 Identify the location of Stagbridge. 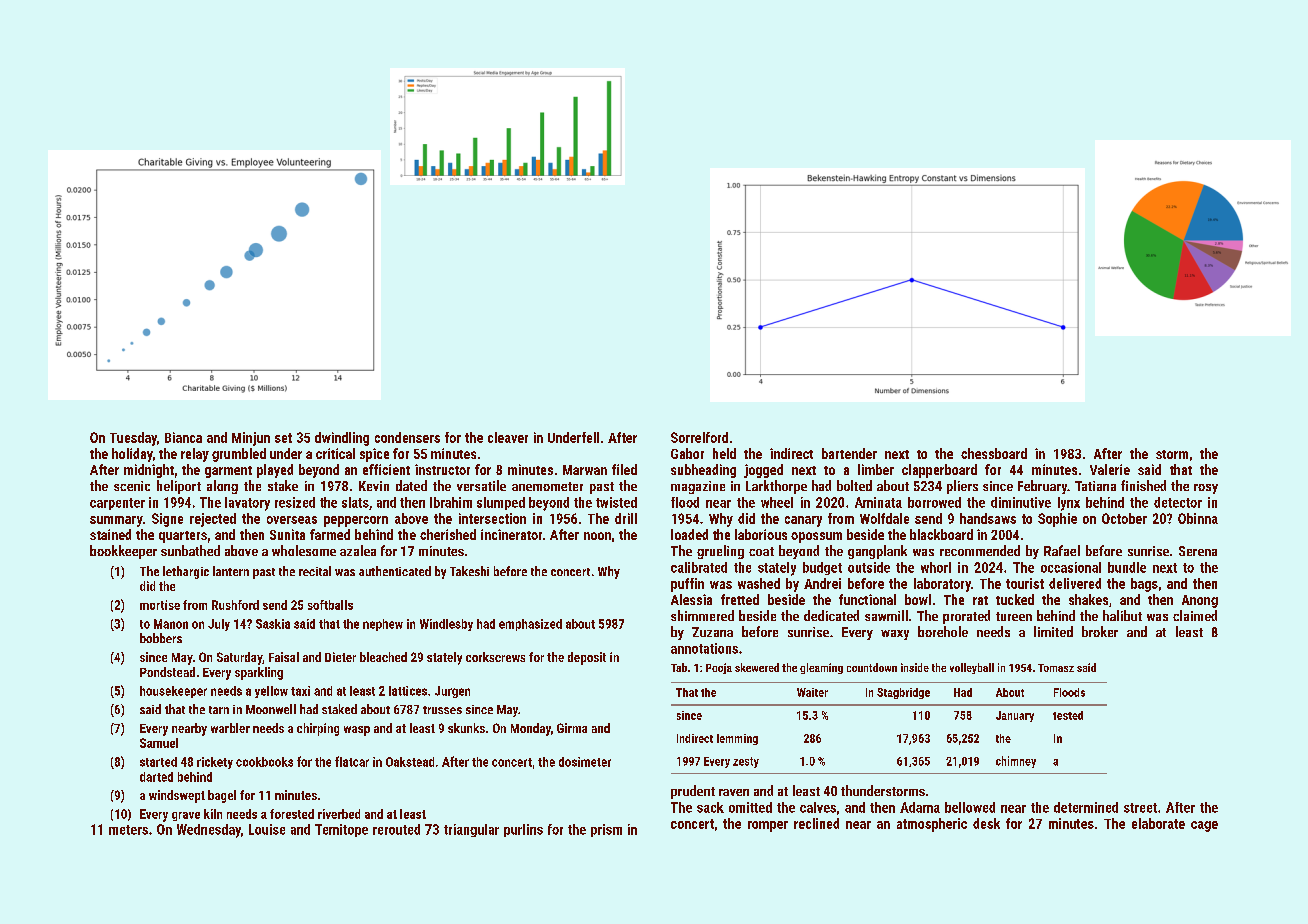
(903, 693).
